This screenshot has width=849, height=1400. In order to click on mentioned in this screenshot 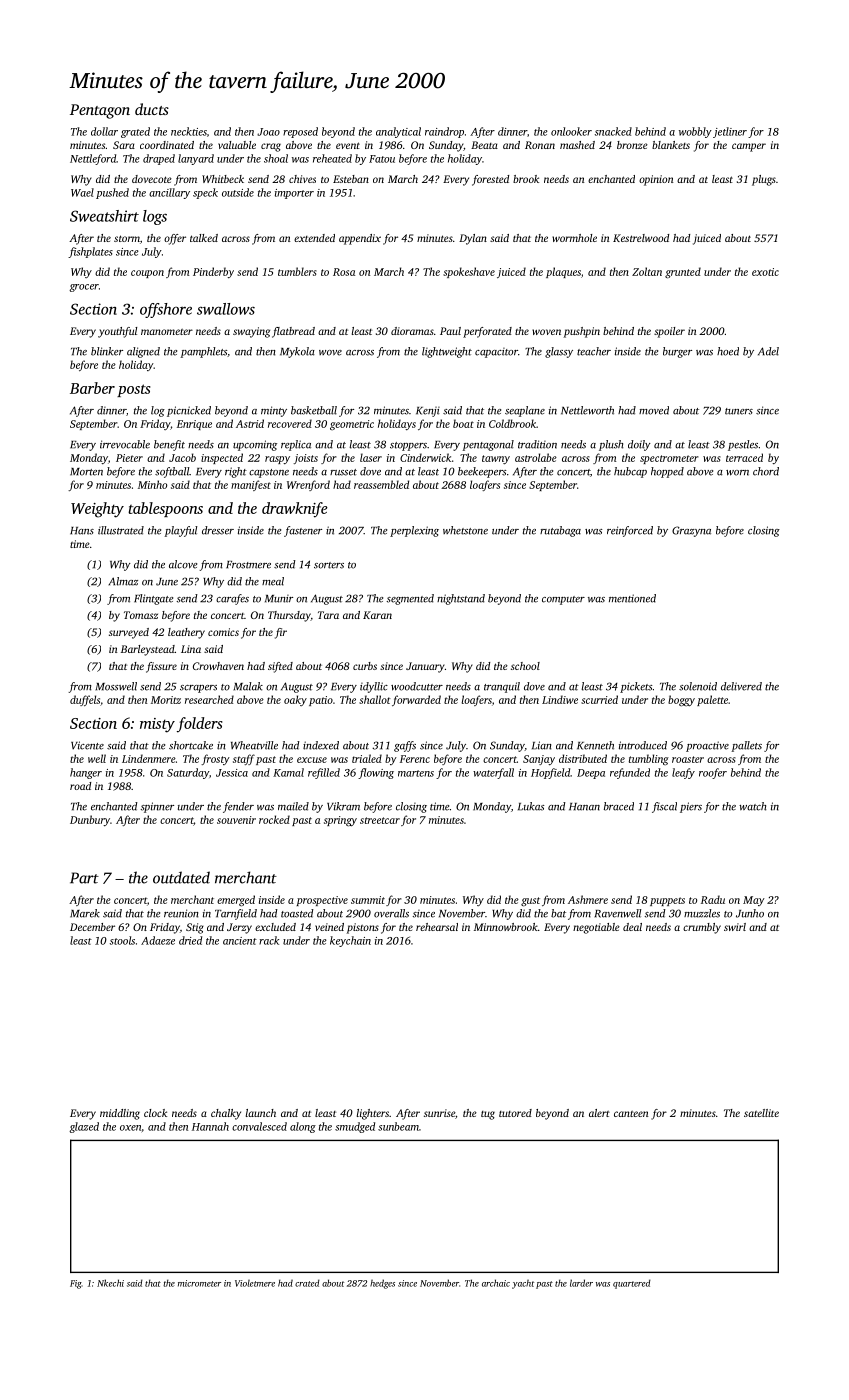, I will do `click(632, 598)`.
